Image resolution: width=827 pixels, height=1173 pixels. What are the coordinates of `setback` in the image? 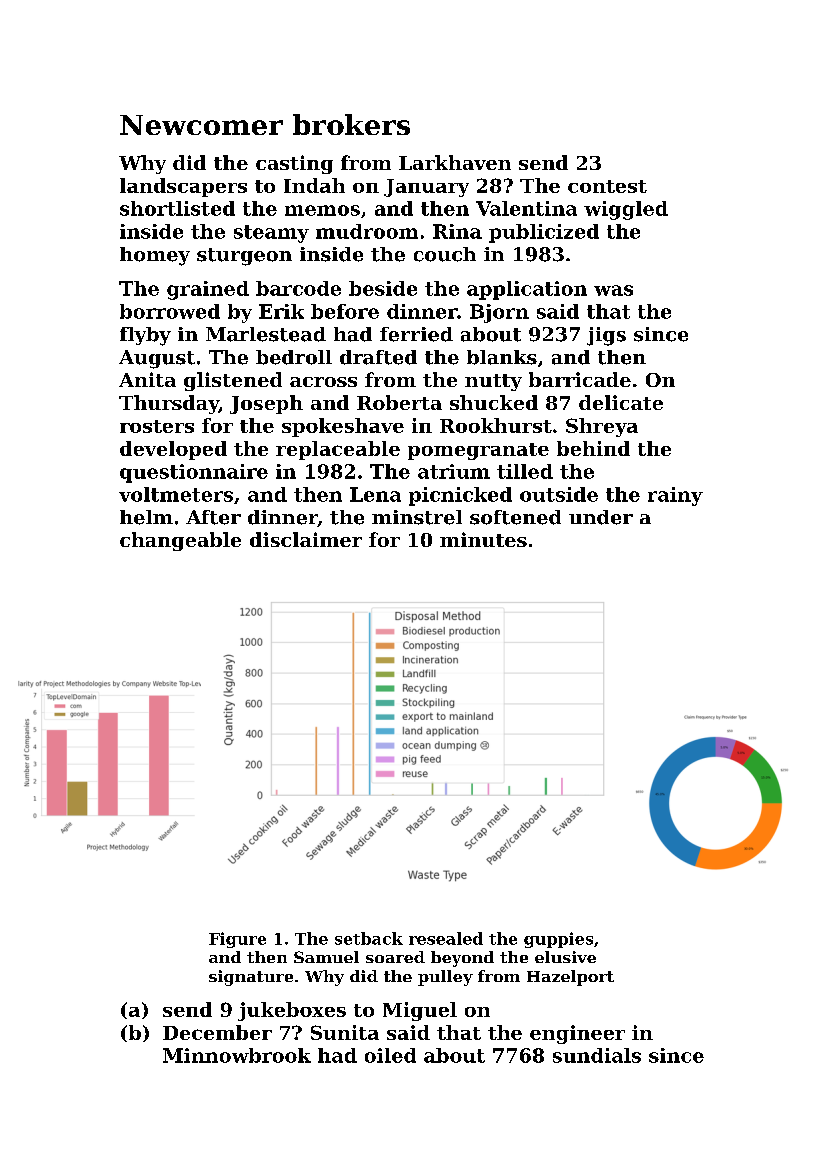 It's located at (369, 938).
